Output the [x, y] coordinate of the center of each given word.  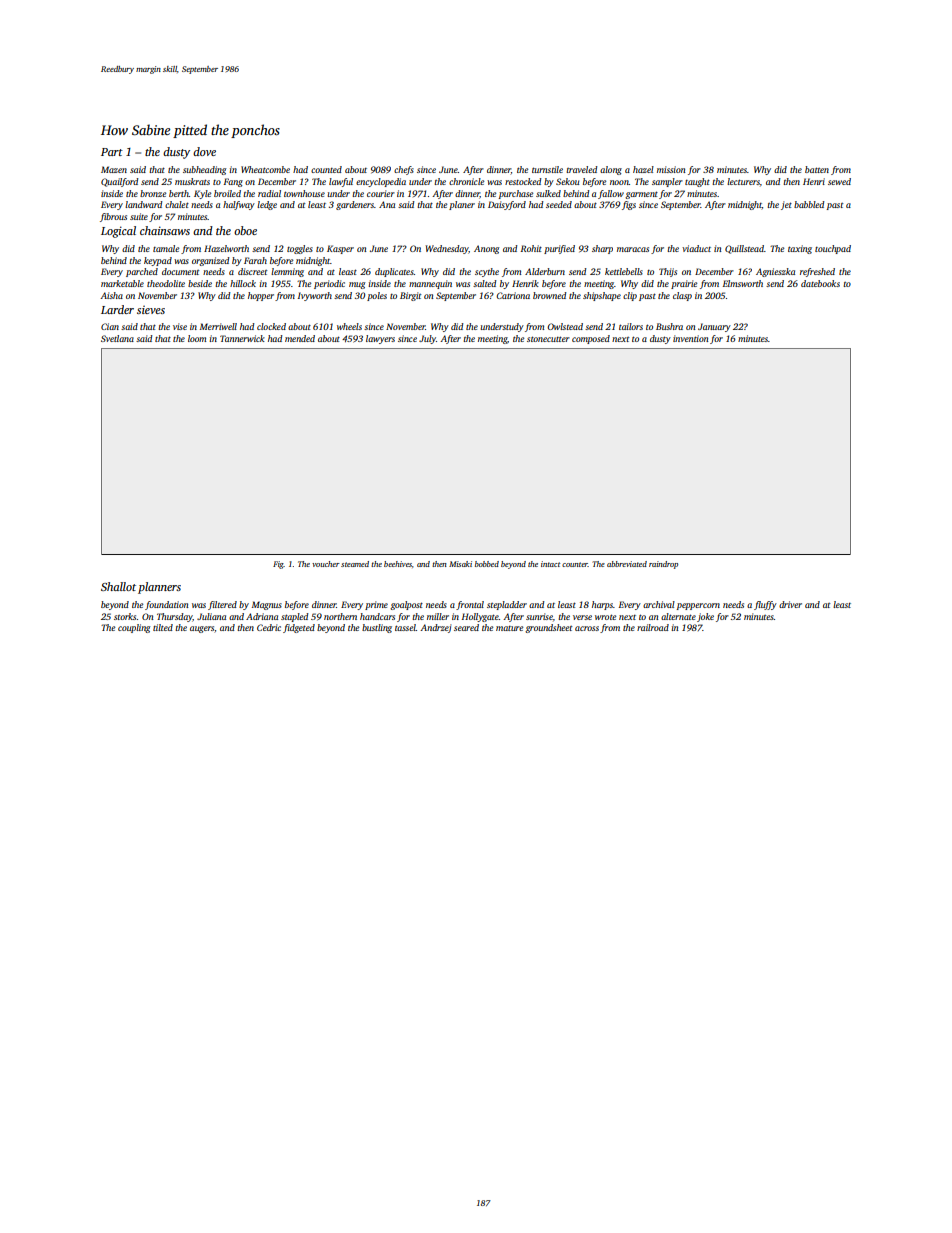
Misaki [460, 564]
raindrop [663, 565]
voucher [326, 564]
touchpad [833, 249]
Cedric [269, 627]
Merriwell [218, 326]
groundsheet [549, 628]
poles [377, 296]
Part [112, 152]
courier [381, 193]
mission [671, 169]
